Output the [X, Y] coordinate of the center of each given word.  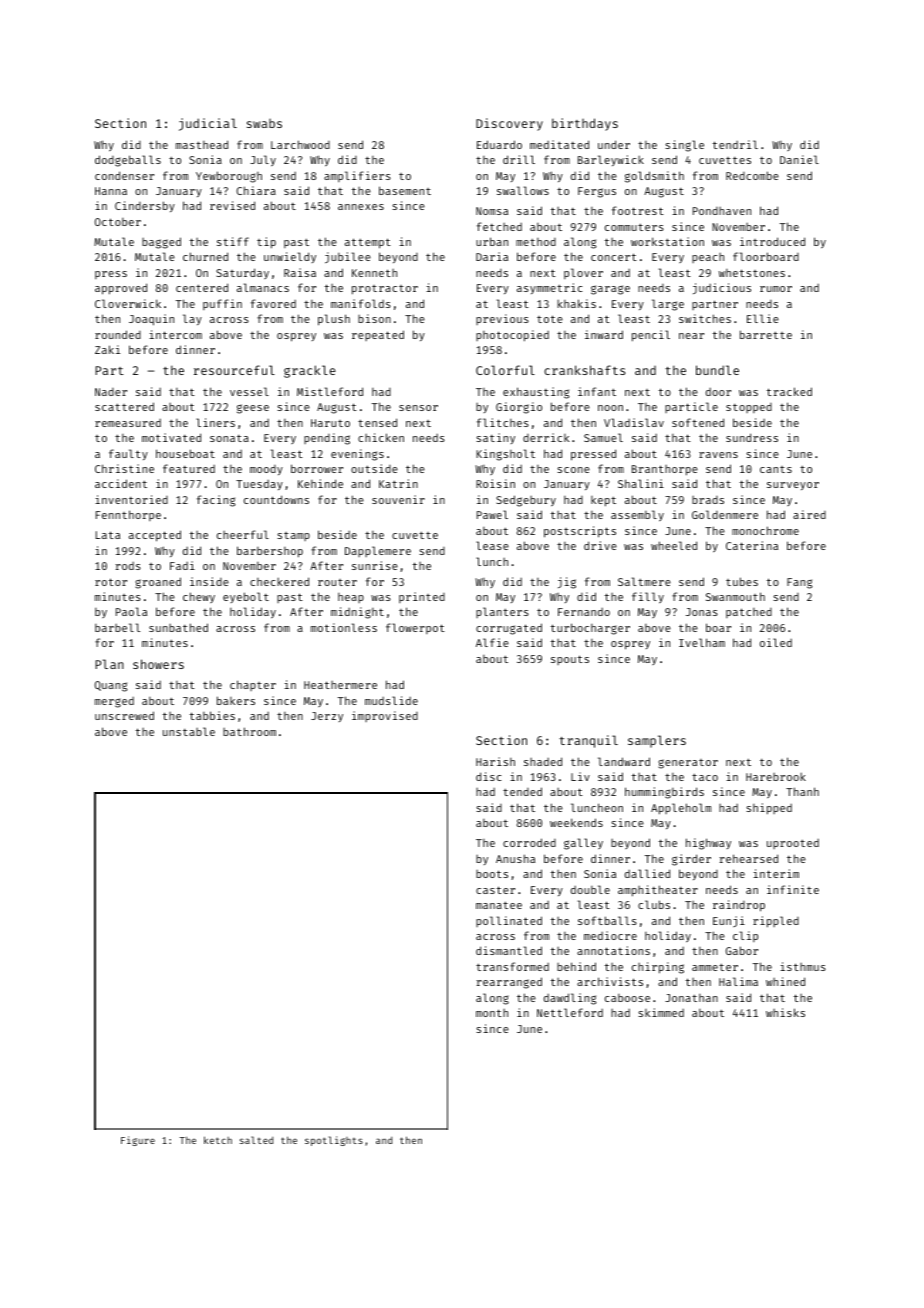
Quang [111, 686]
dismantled [509, 950]
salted [256, 1140]
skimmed [661, 1012]
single [684, 146]
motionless [344, 627]
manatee [499, 905]
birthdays [585, 124]
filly [648, 598]
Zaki [107, 349]
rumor [776, 289]
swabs [264, 123]
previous [502, 319]
